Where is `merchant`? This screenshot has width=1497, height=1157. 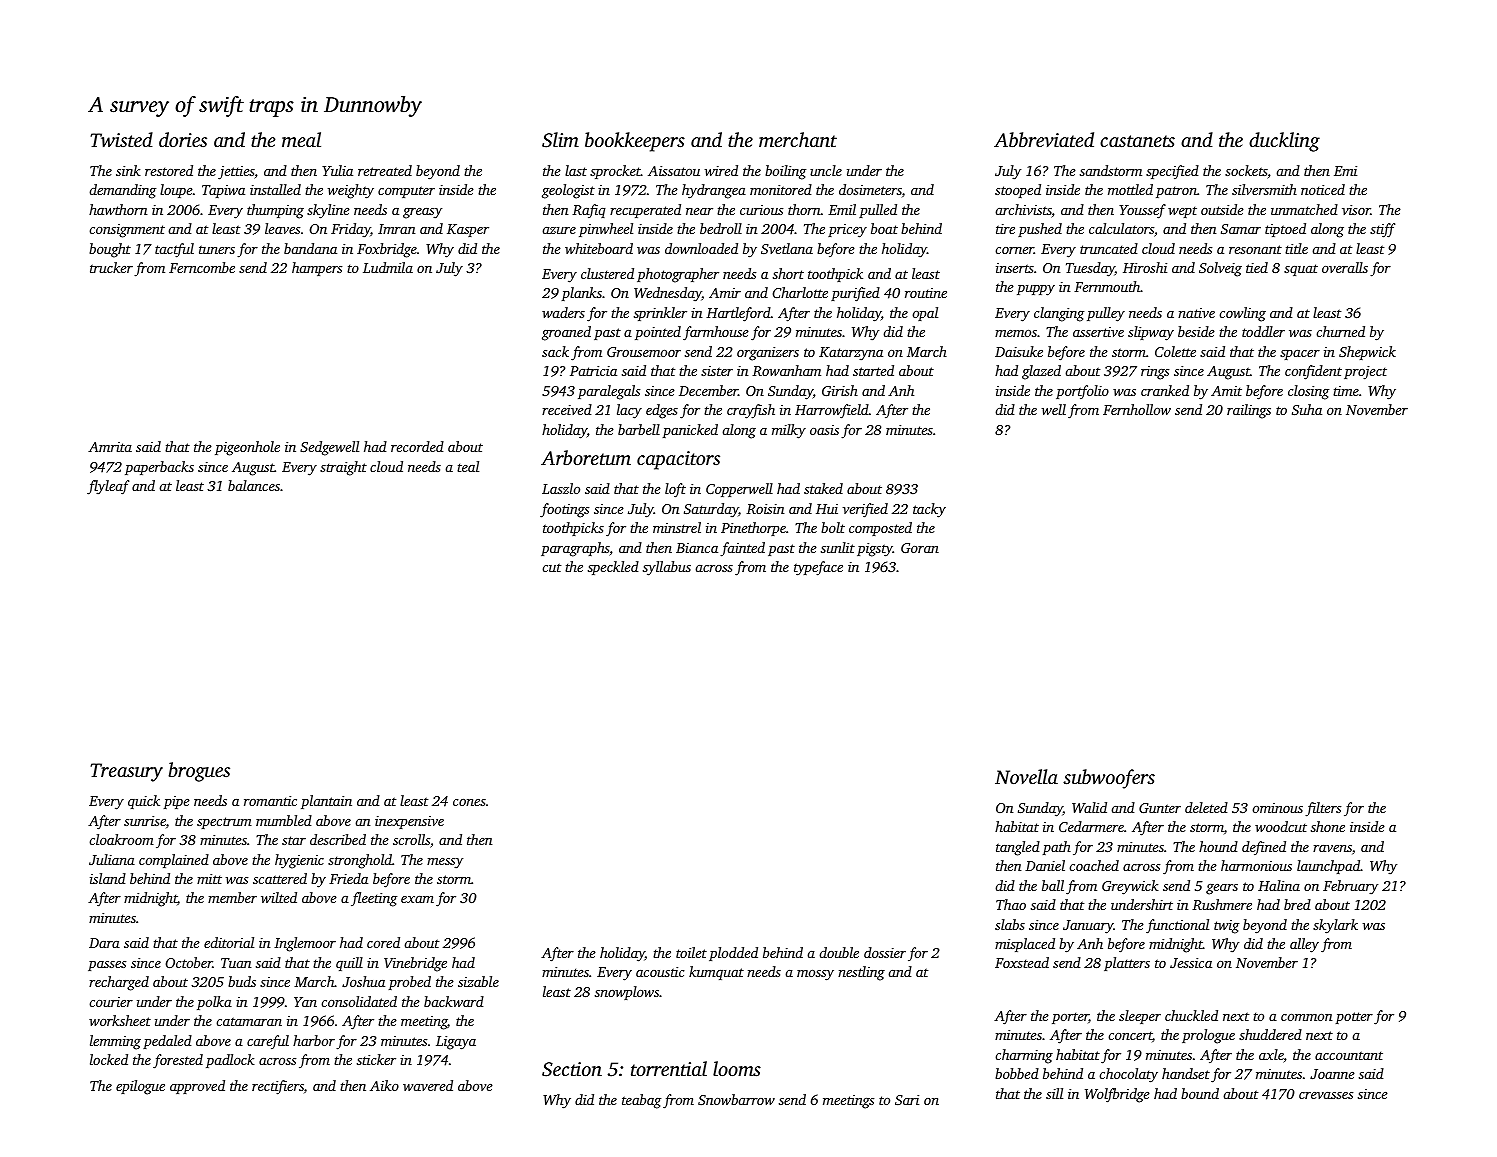
merchant is located at coordinates (798, 139).
